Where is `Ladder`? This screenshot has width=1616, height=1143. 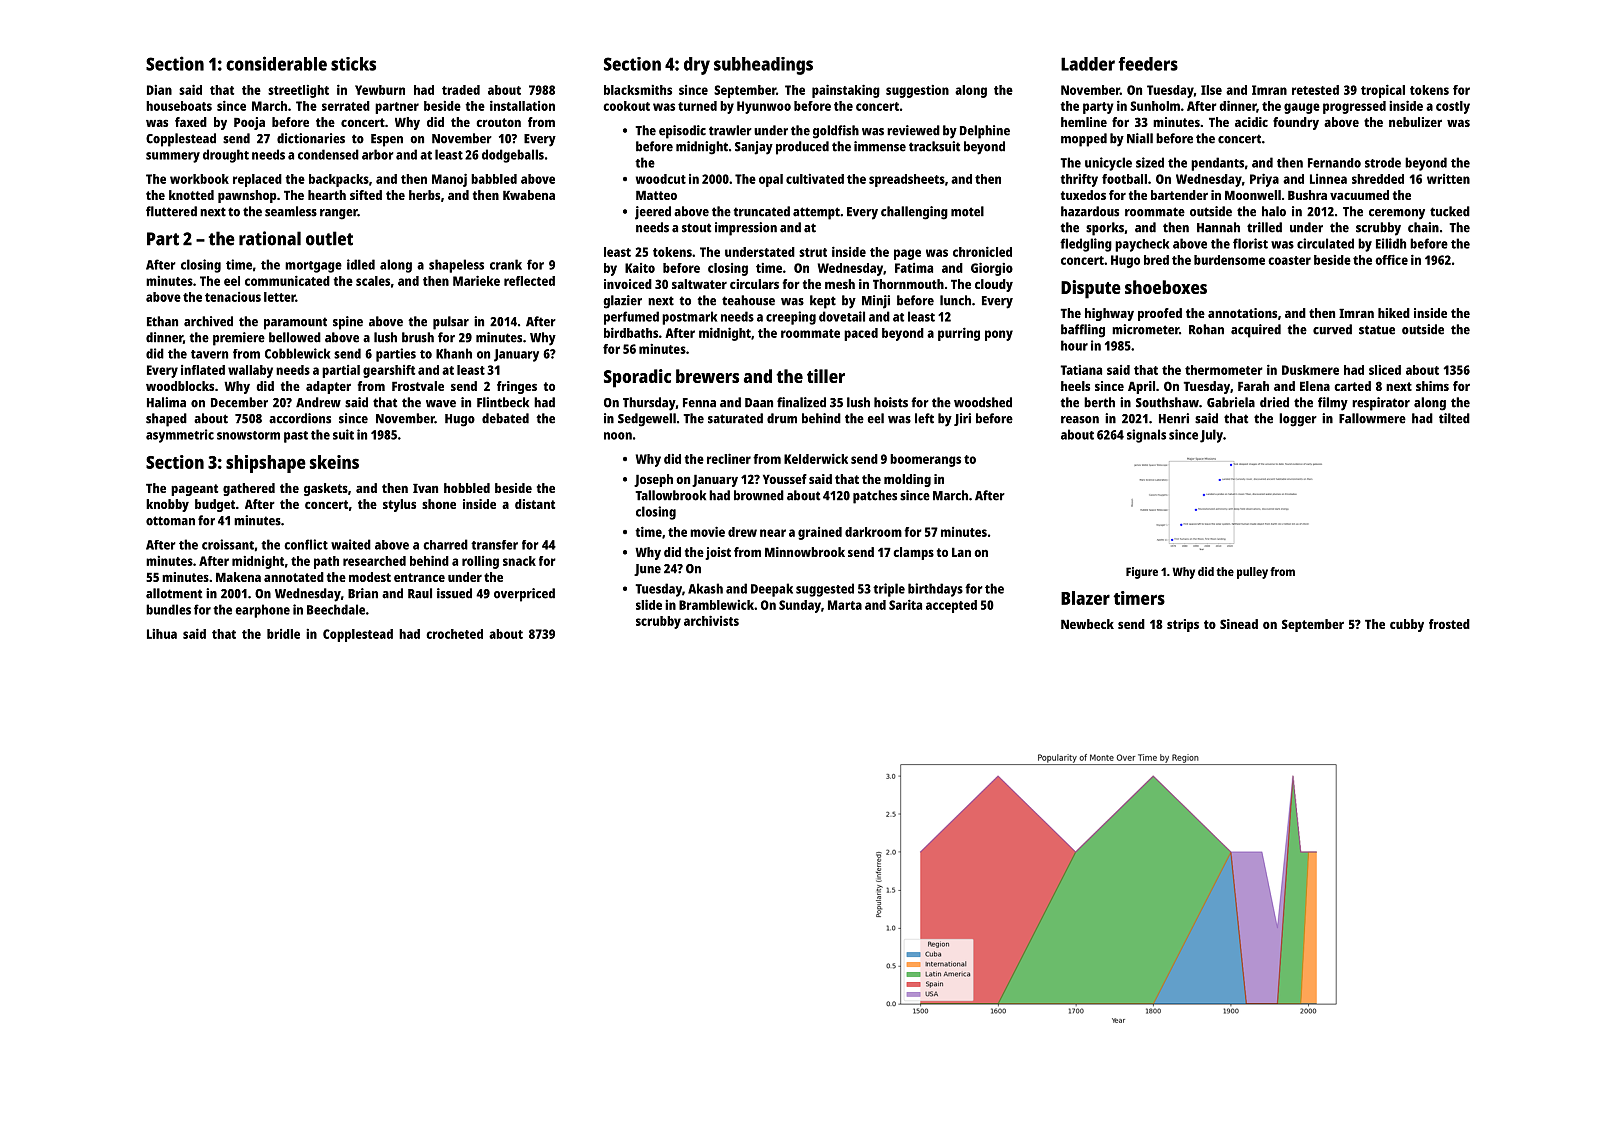 Ladder is located at coordinates (1088, 64).
